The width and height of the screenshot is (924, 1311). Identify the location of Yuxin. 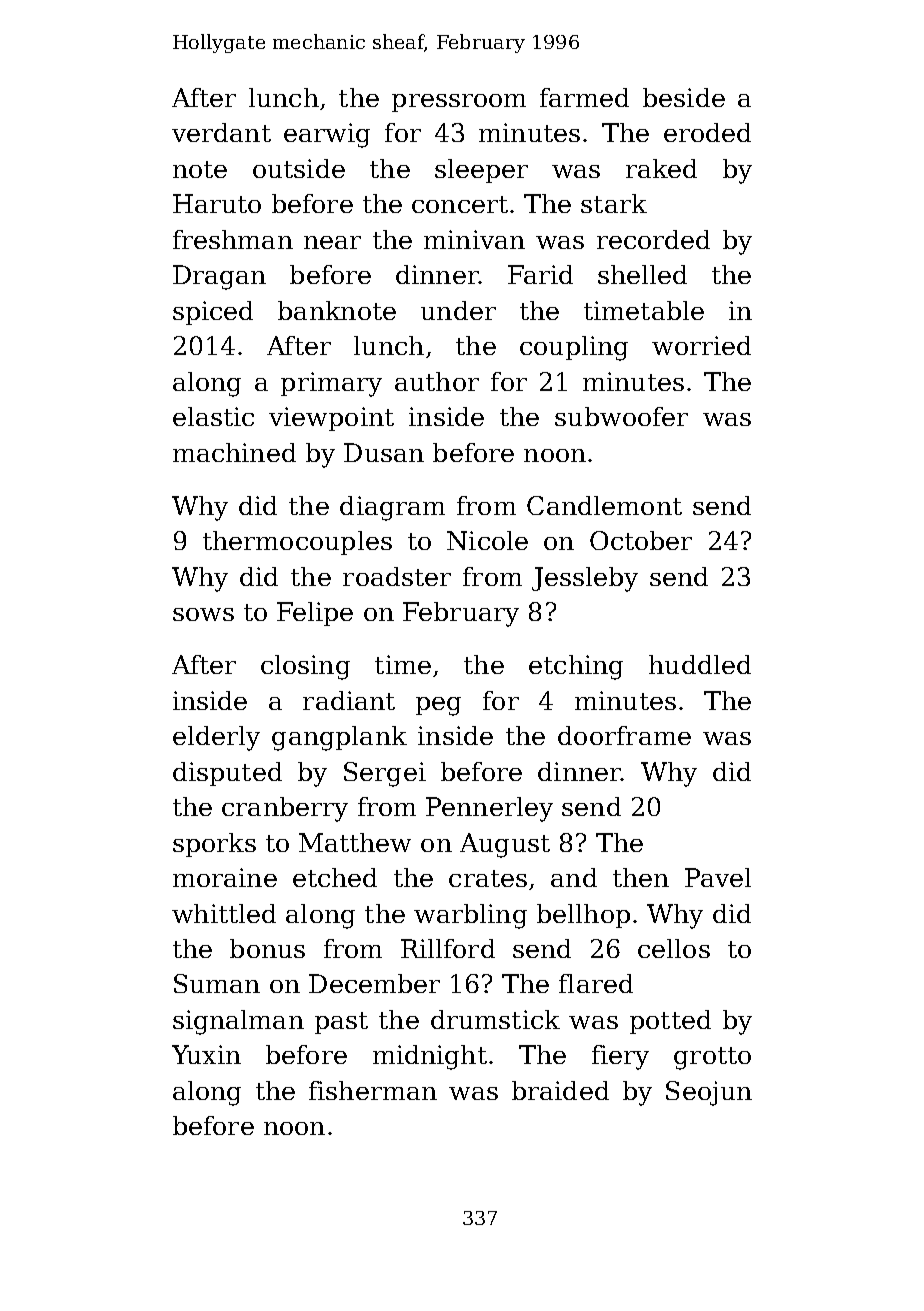
(206, 1054).
